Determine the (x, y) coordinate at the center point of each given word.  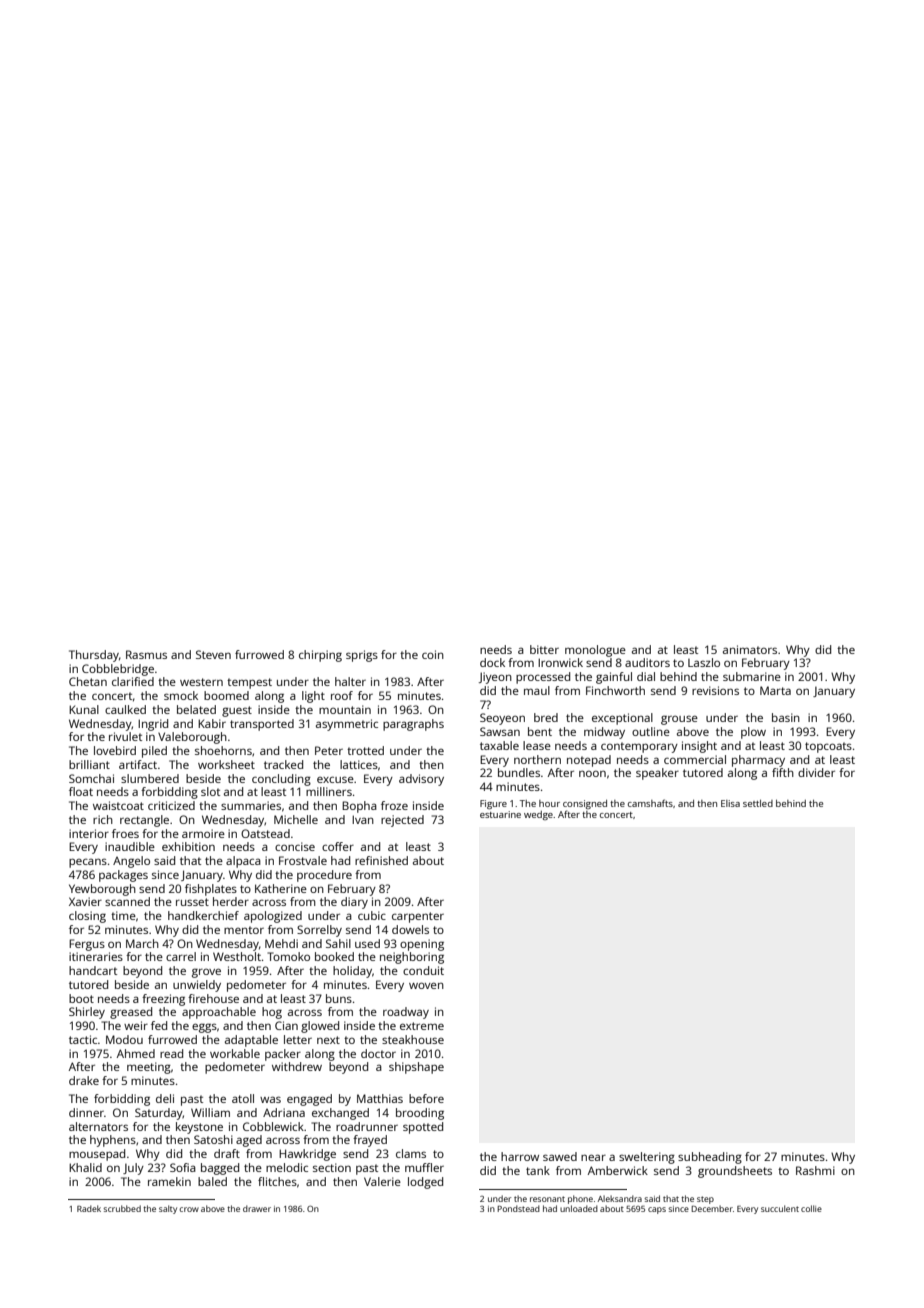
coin (433, 654)
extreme (422, 1026)
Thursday (94, 656)
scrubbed (122, 1208)
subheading (710, 1158)
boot (81, 998)
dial (646, 676)
